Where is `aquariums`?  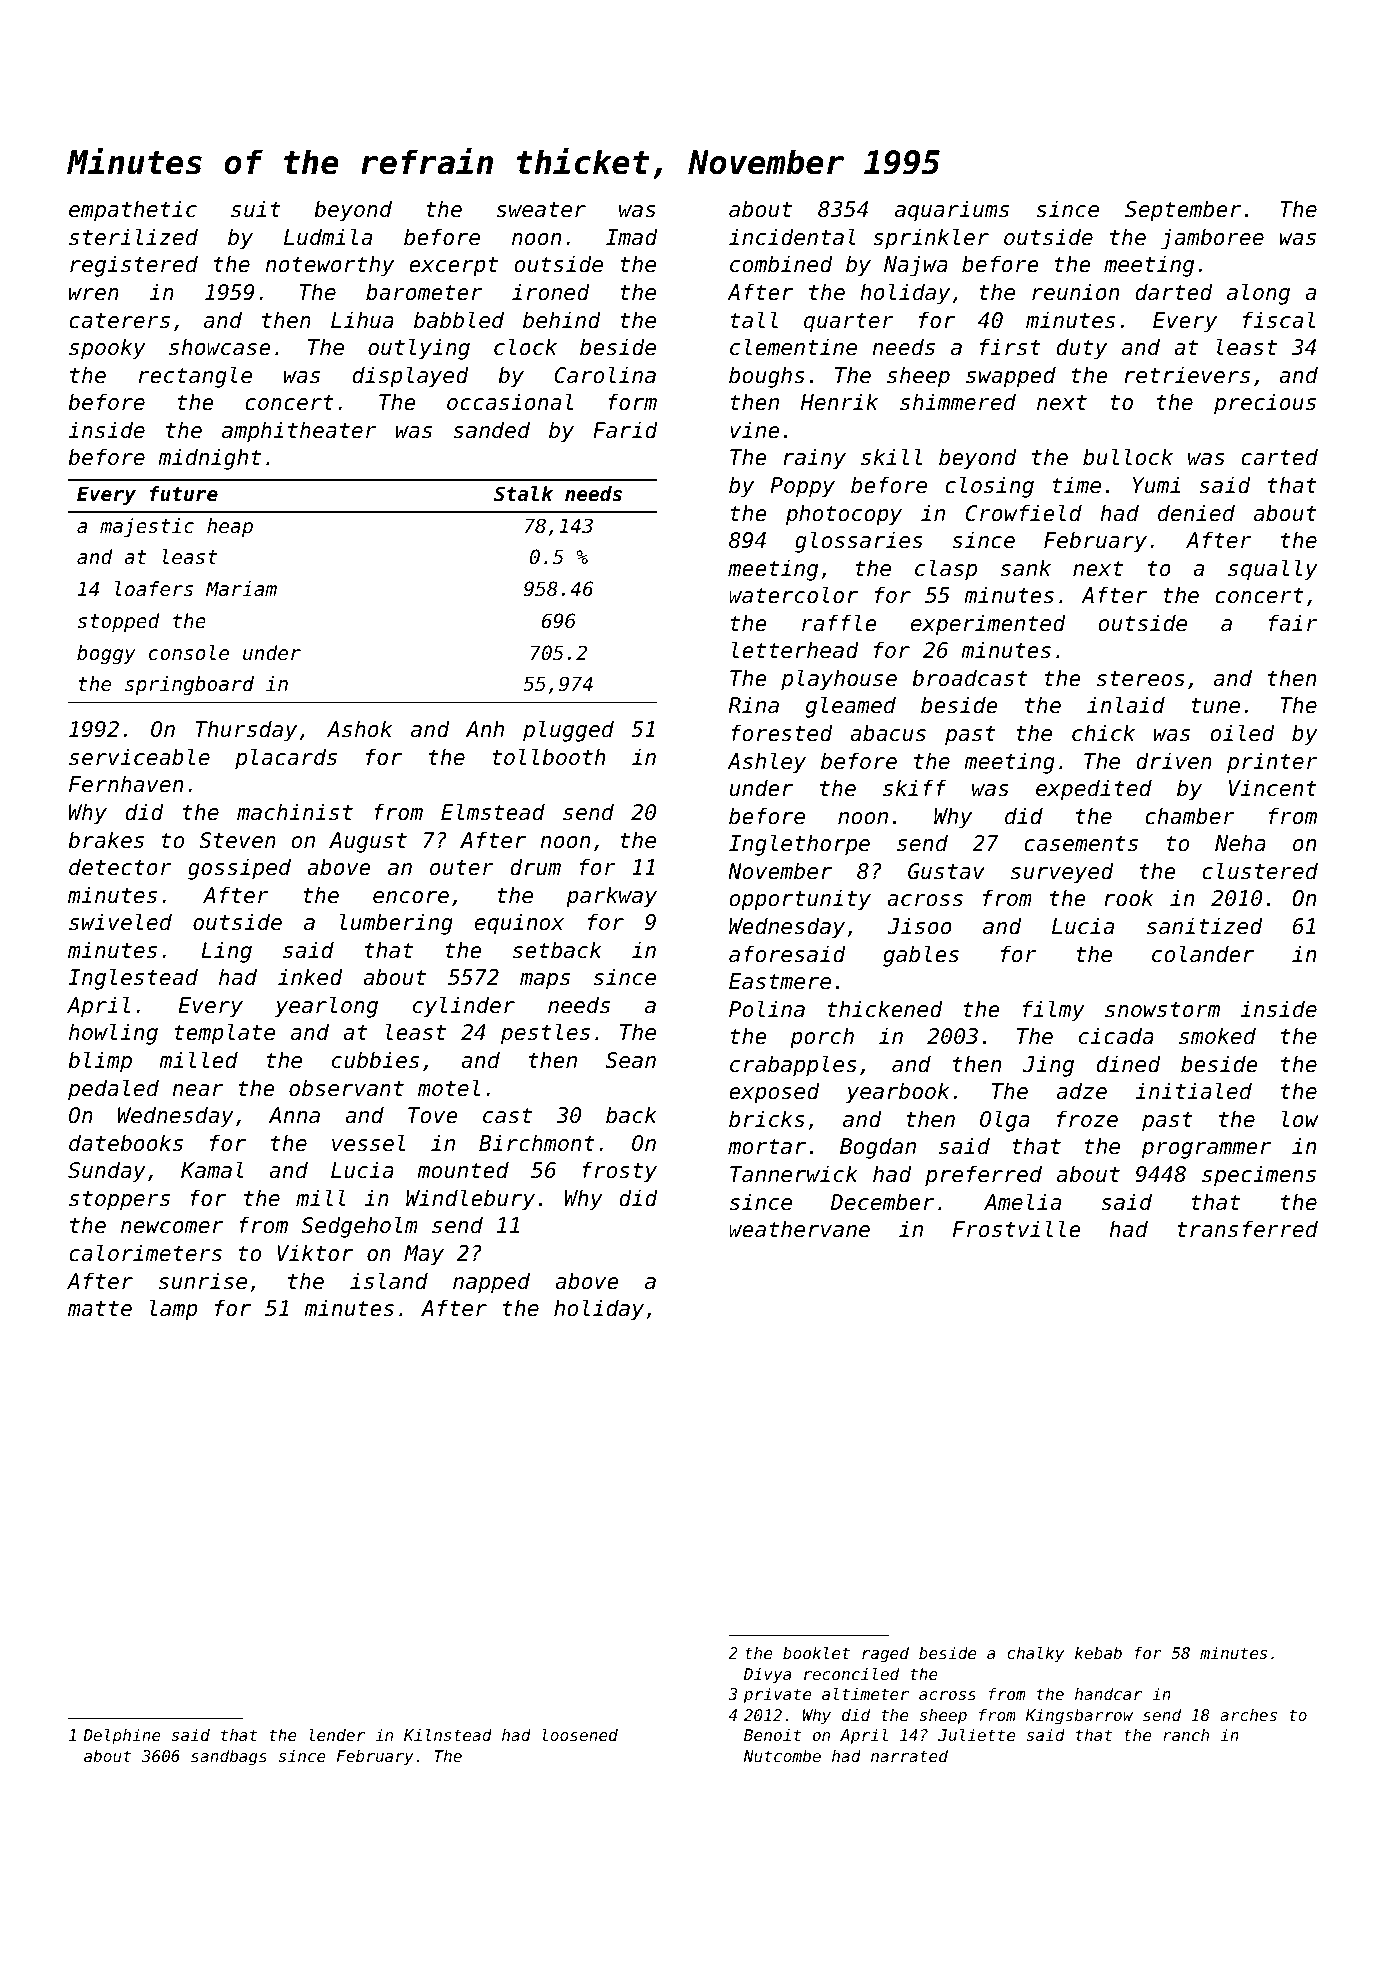 aquariums is located at coordinates (952, 211).
